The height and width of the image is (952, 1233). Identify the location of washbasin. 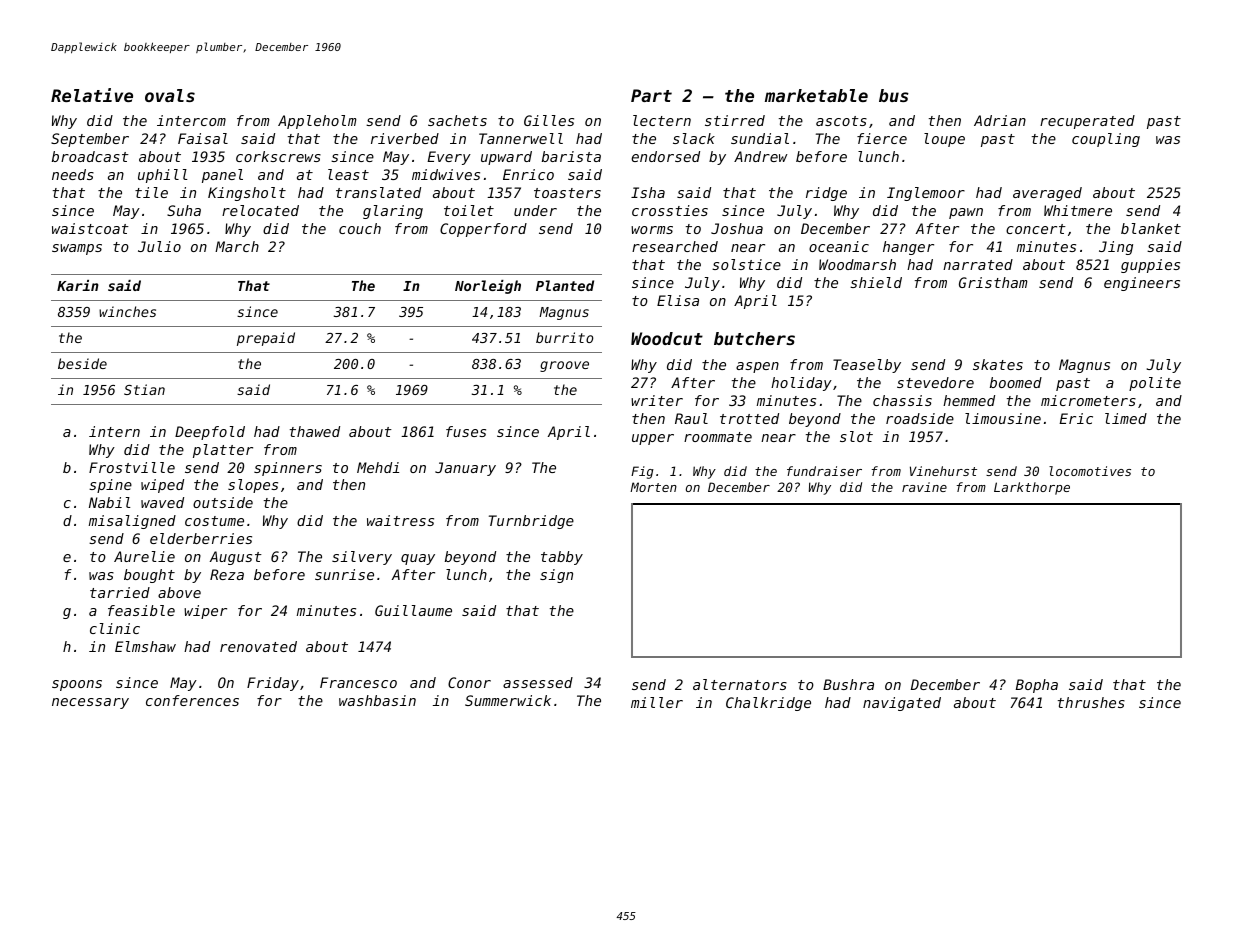
(377, 700).
